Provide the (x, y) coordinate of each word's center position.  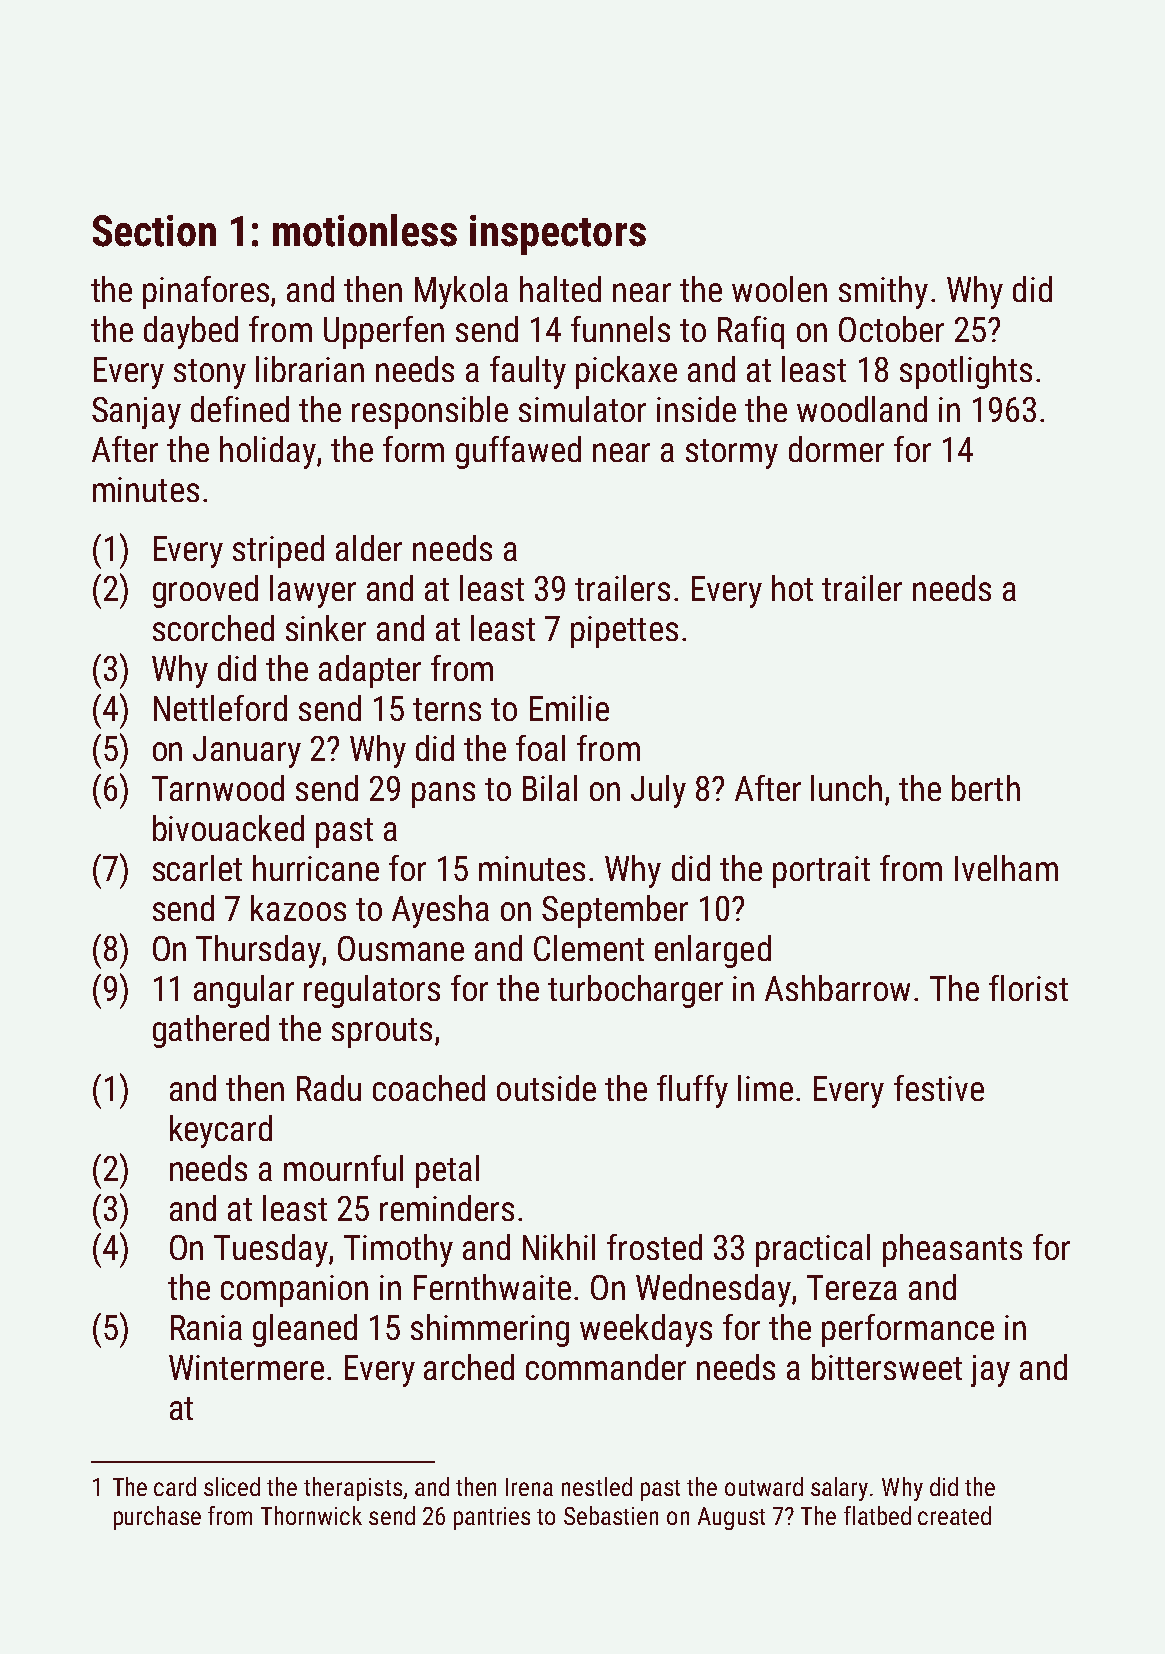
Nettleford (220, 708)
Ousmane (401, 948)
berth (986, 788)
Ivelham (1006, 868)
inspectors (558, 235)
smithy (883, 292)
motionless (365, 230)
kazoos (298, 908)
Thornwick (311, 1515)
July (658, 791)
